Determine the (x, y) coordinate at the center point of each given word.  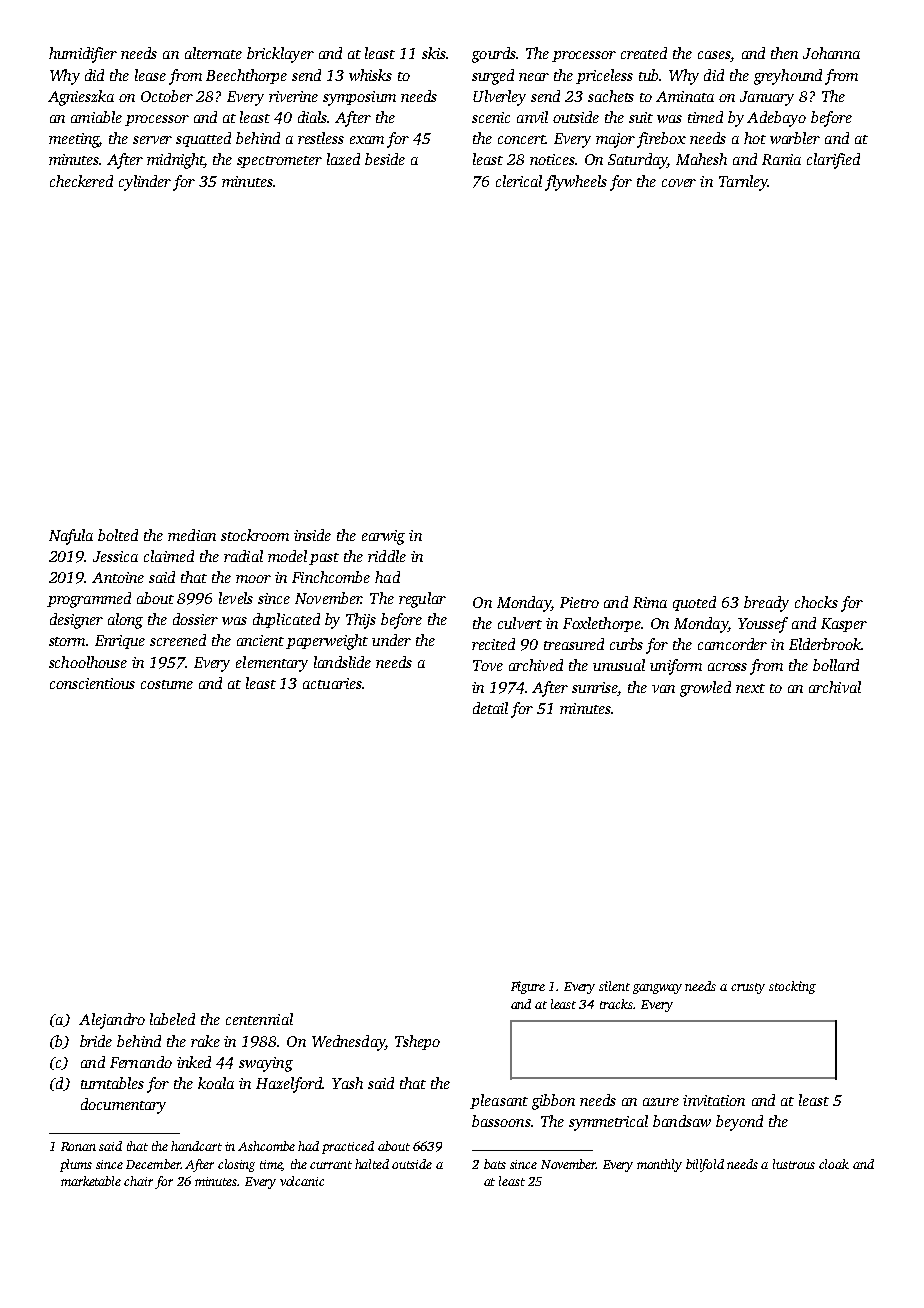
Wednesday (348, 1043)
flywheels (576, 183)
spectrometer (279, 162)
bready (766, 604)
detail (490, 708)
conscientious (92, 683)
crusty (748, 988)
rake (205, 1041)
